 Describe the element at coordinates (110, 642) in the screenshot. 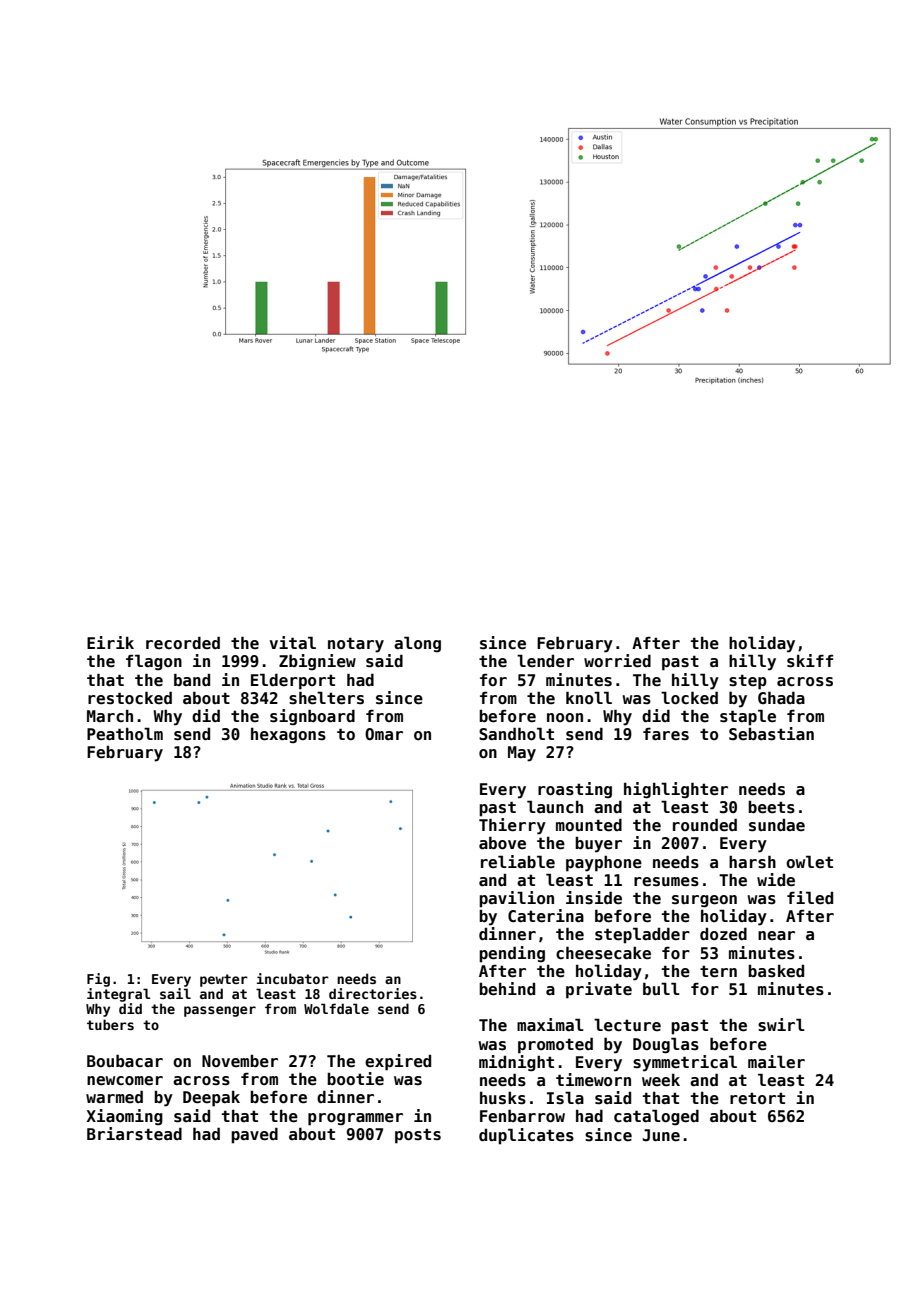

I see `Eirik` at that location.
